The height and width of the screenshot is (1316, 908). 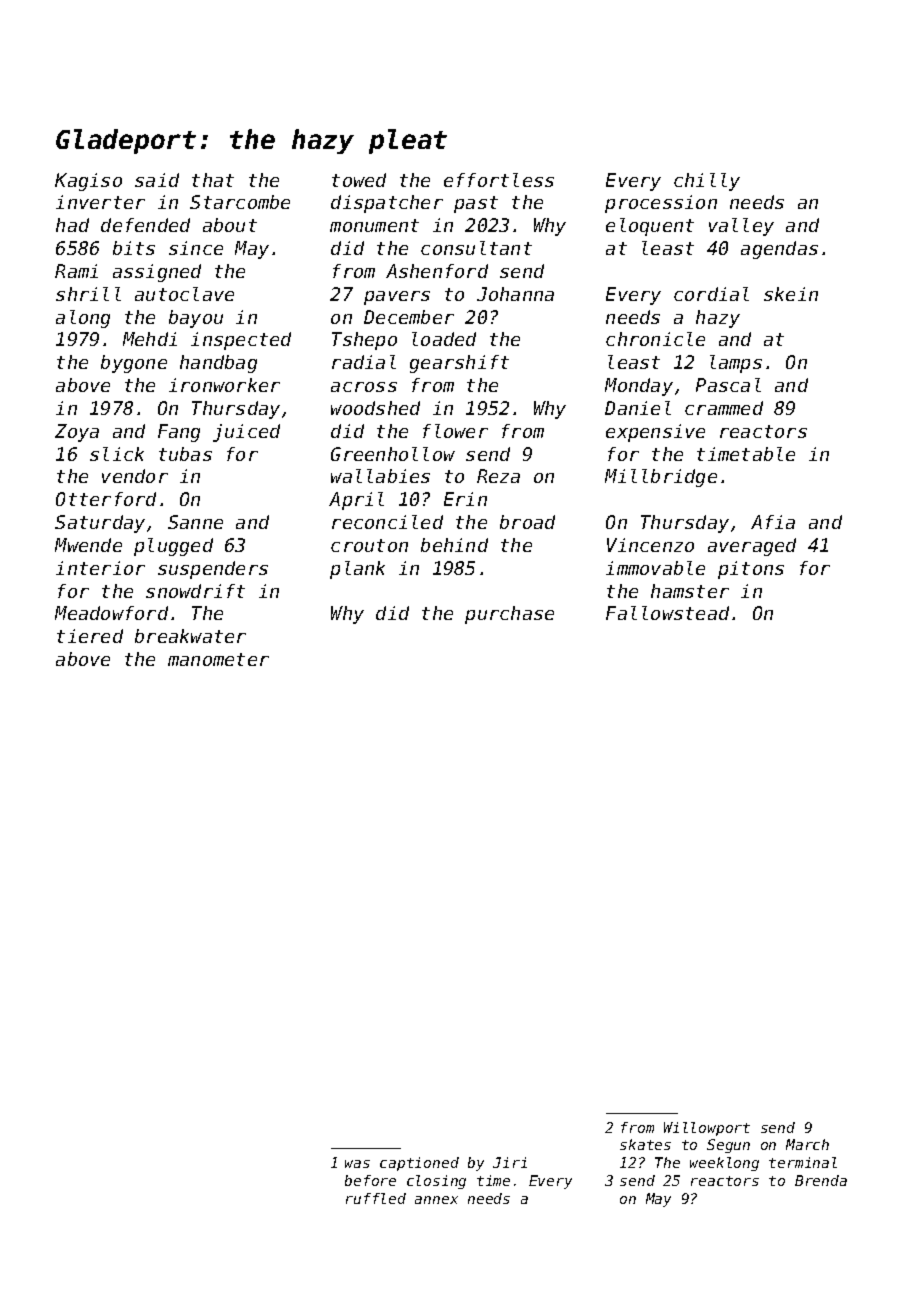 What do you see at coordinates (751, 570) in the screenshot?
I see `pitons` at bounding box center [751, 570].
